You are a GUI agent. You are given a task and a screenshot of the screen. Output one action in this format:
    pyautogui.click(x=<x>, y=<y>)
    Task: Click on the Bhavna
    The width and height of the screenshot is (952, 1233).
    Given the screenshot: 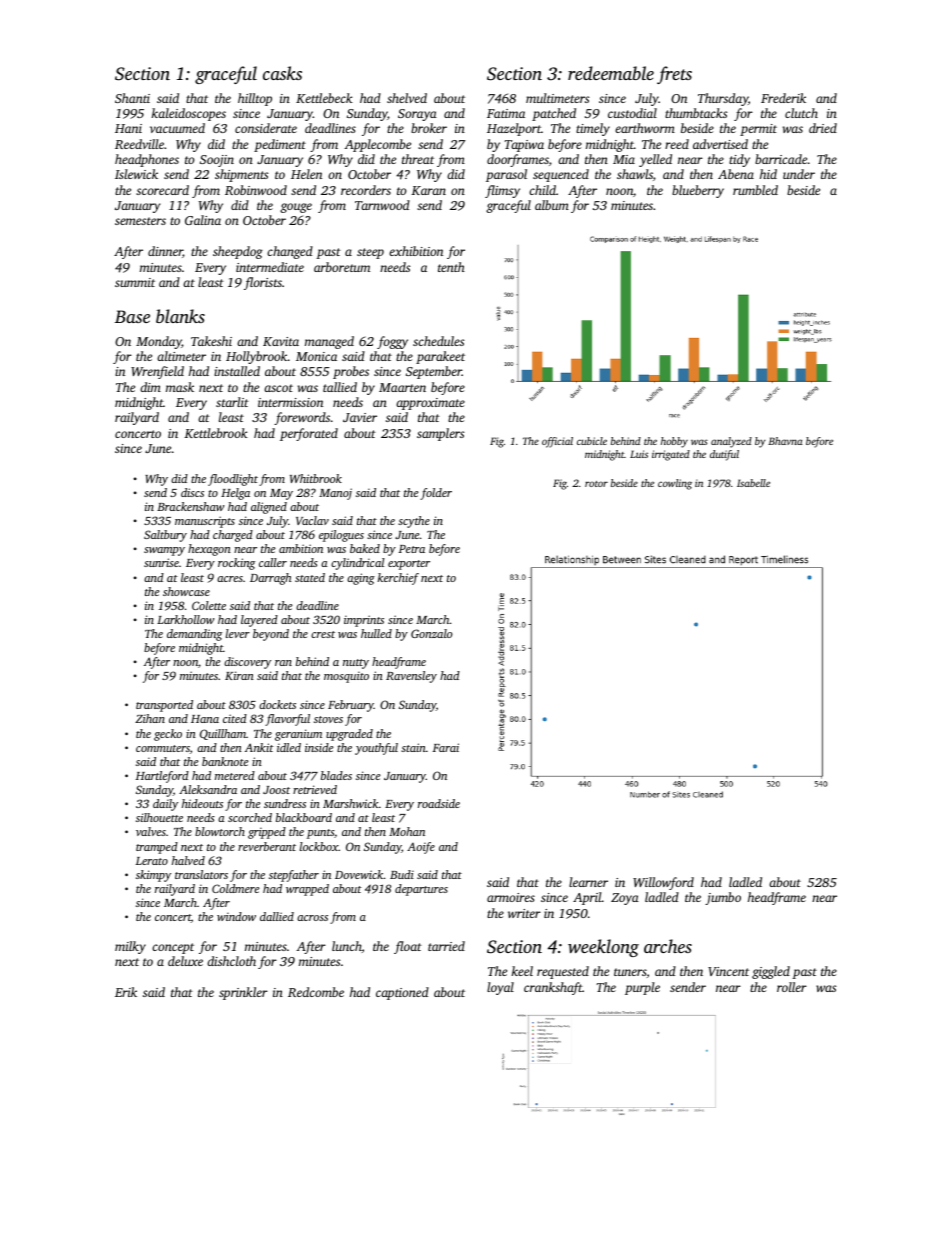 What is the action you would take?
    pyautogui.click(x=785, y=441)
